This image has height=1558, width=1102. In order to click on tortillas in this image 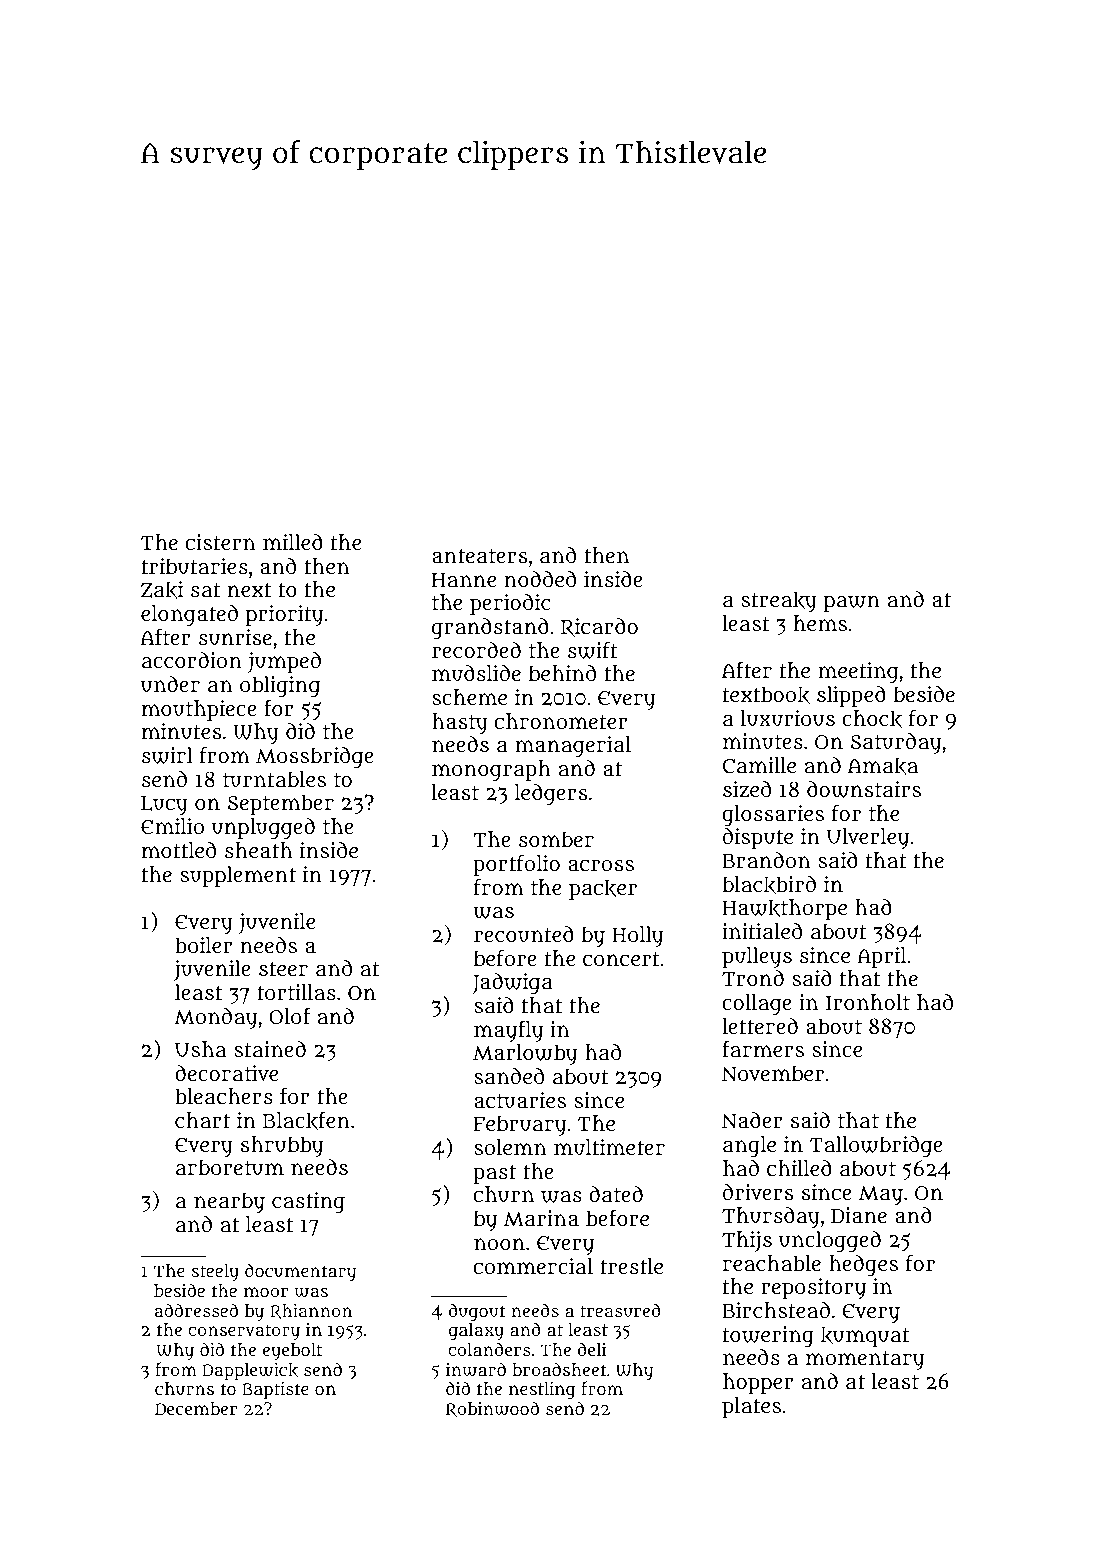, I will do `click(296, 992)`.
